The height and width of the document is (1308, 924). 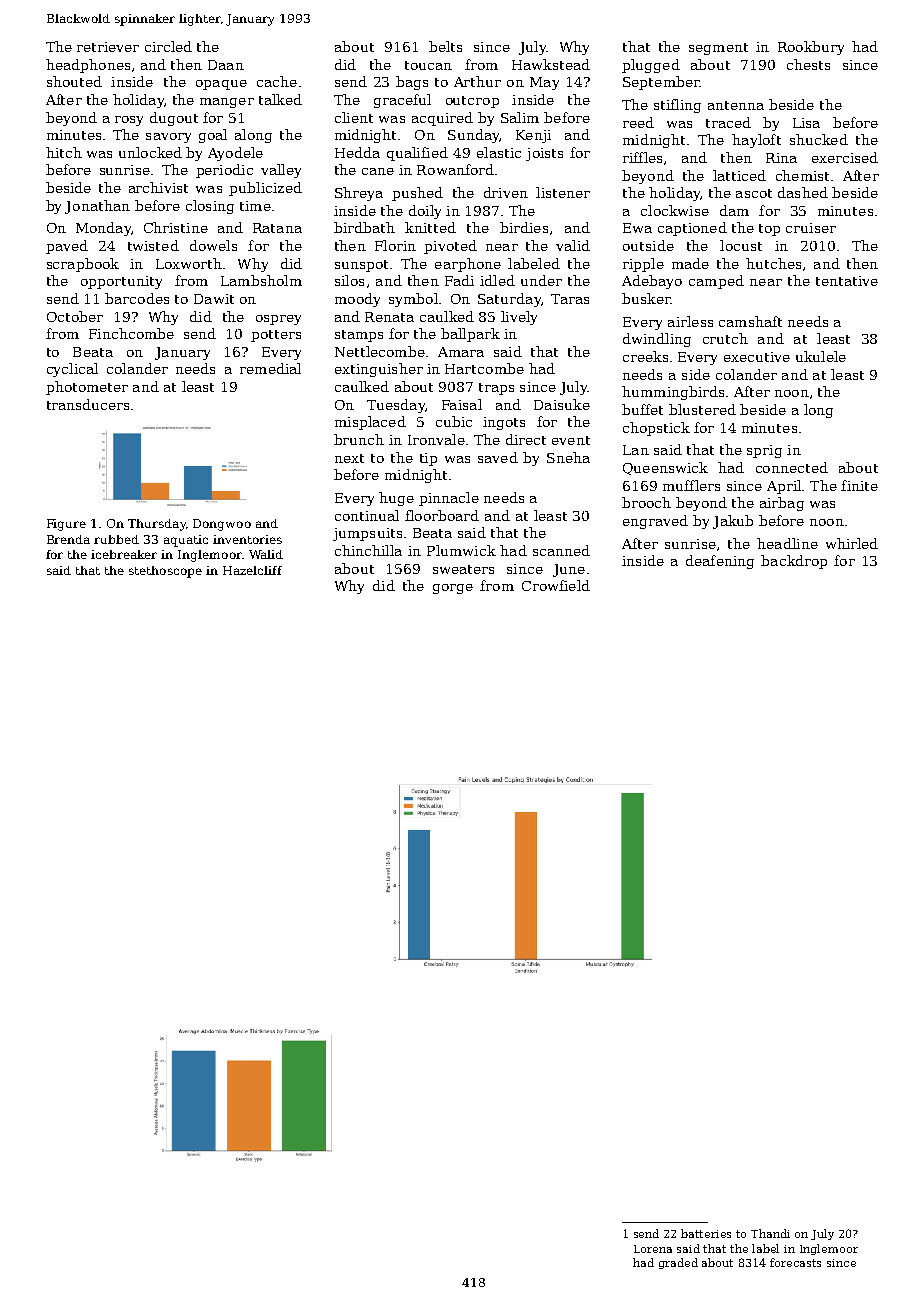 What do you see at coordinates (651, 66) in the document?
I see `plugged` at bounding box center [651, 66].
